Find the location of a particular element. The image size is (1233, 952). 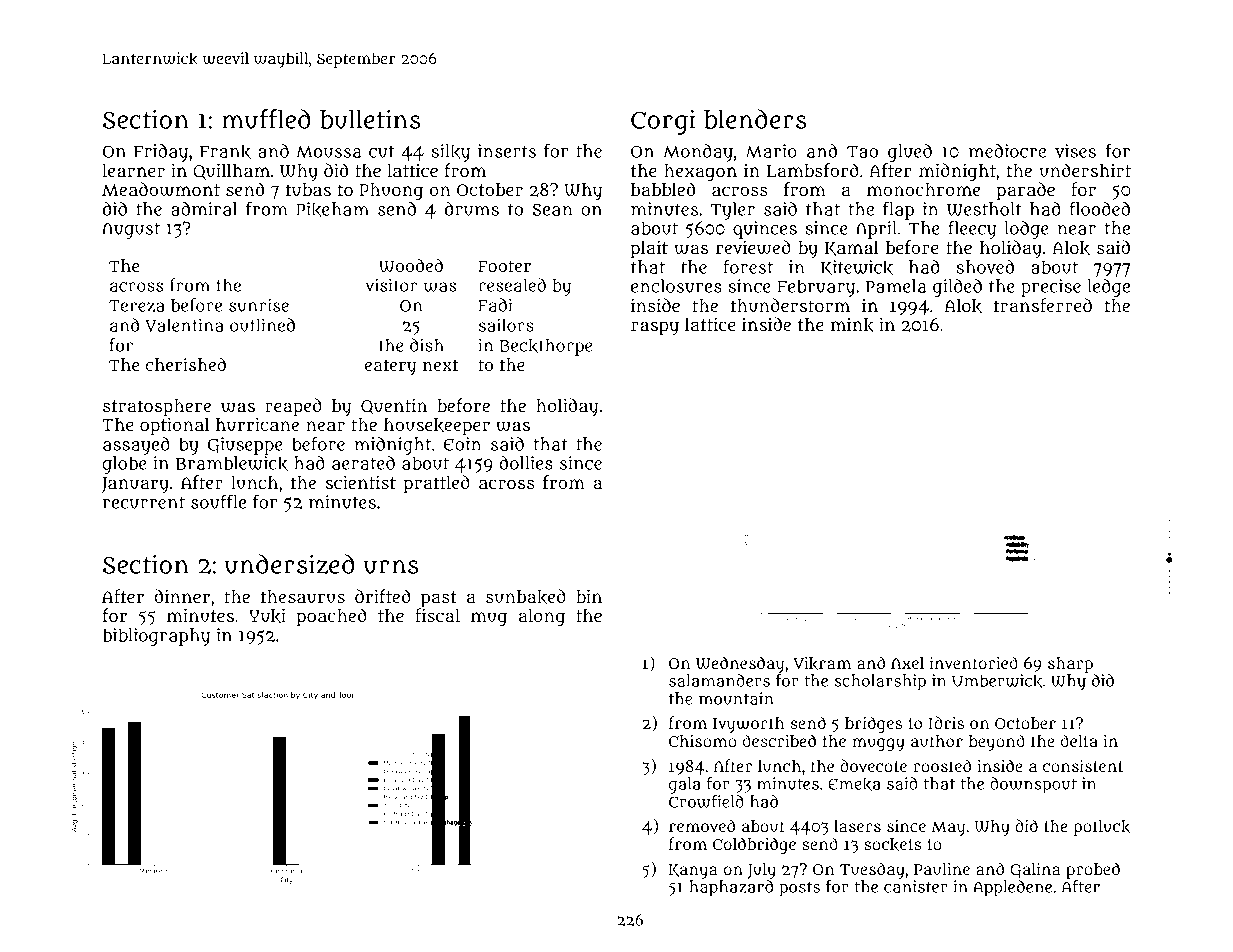

Corgi is located at coordinates (663, 122).
